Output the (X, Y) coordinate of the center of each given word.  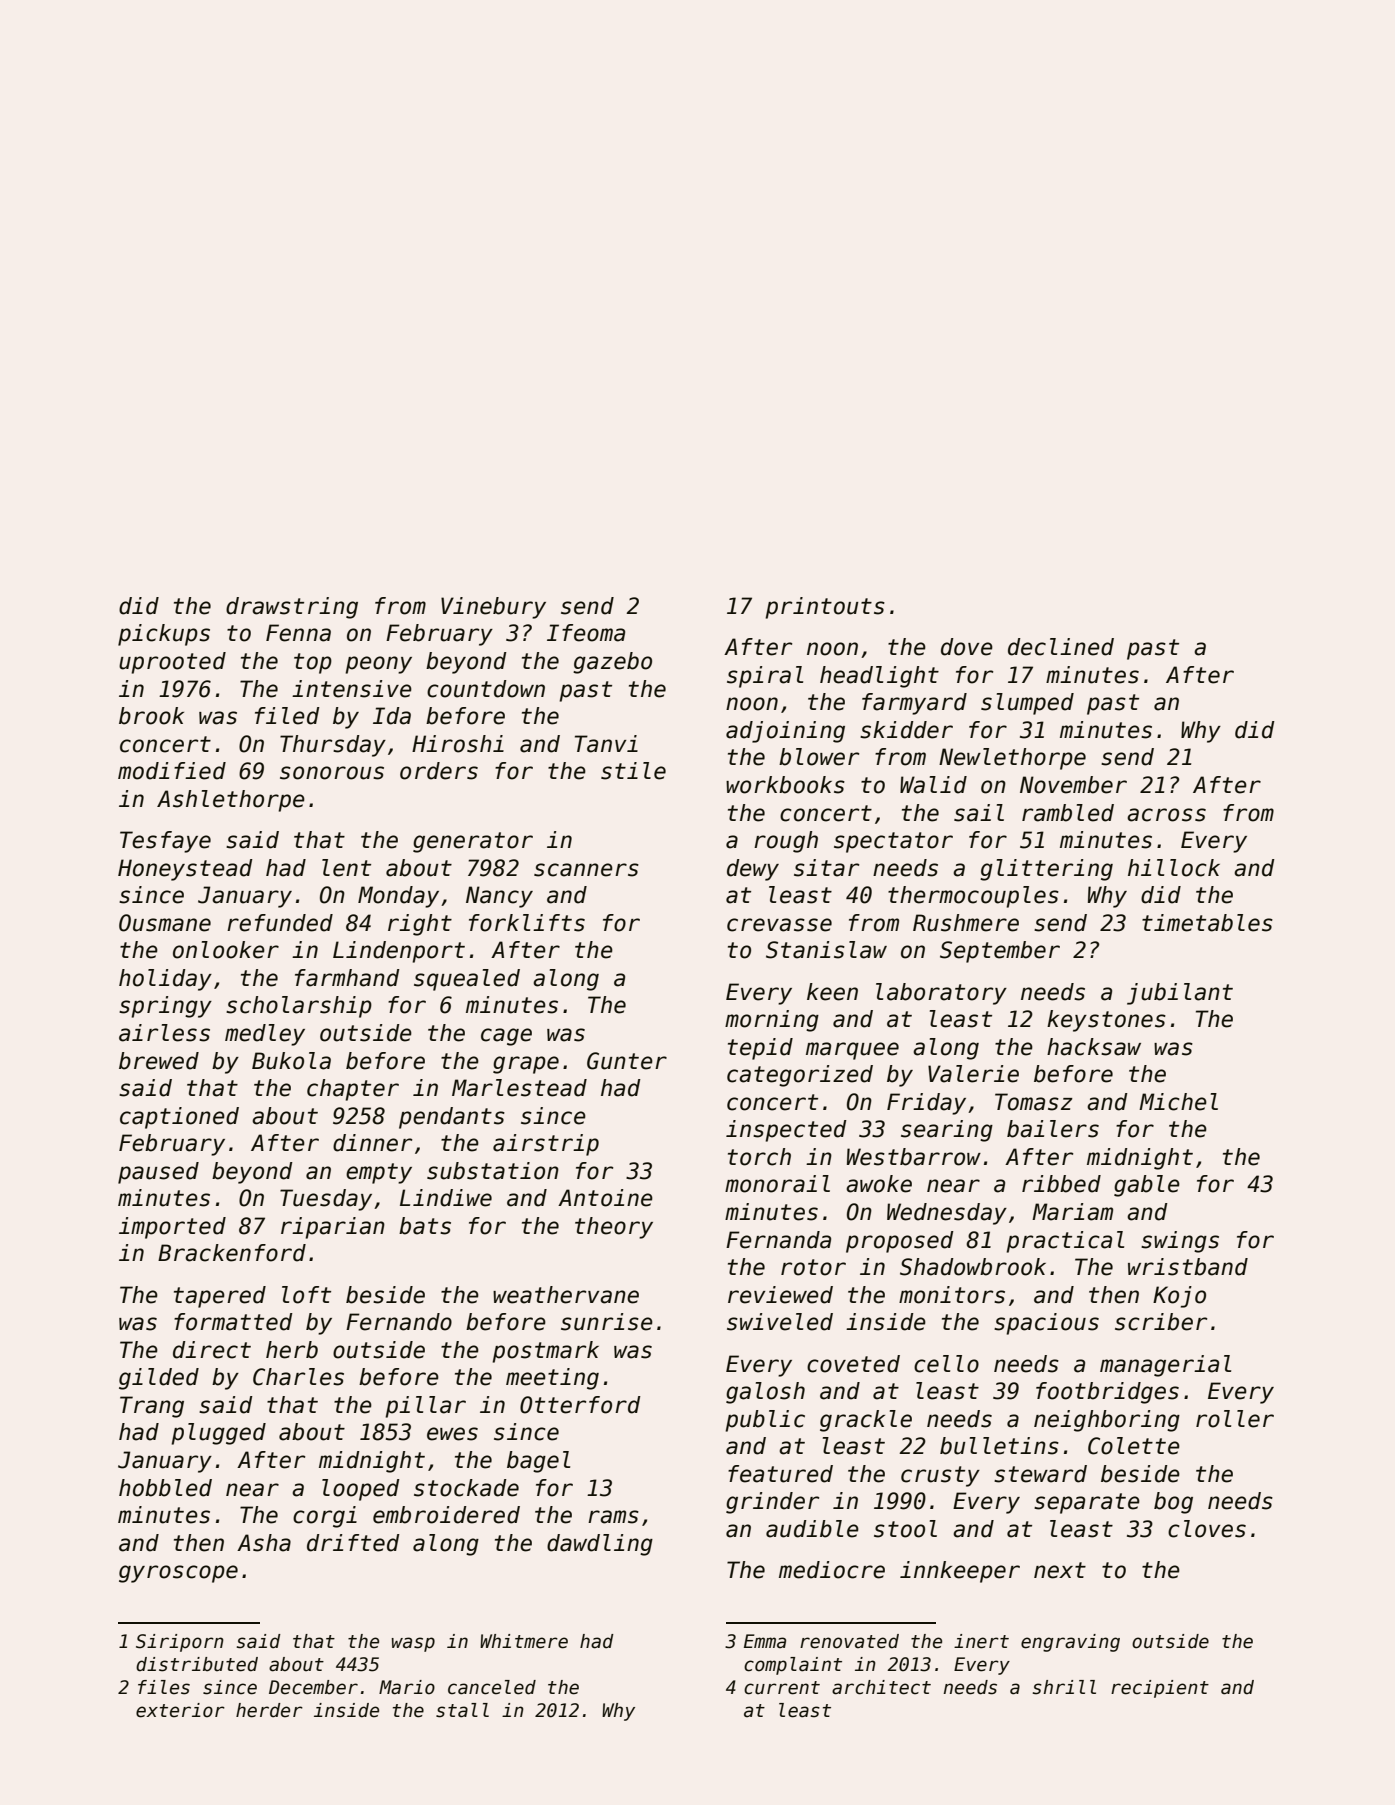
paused (158, 1173)
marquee (852, 1051)
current (782, 1688)
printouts (825, 608)
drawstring (292, 608)
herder (269, 1710)
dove (967, 647)
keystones (1106, 1021)
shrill (1064, 1687)
